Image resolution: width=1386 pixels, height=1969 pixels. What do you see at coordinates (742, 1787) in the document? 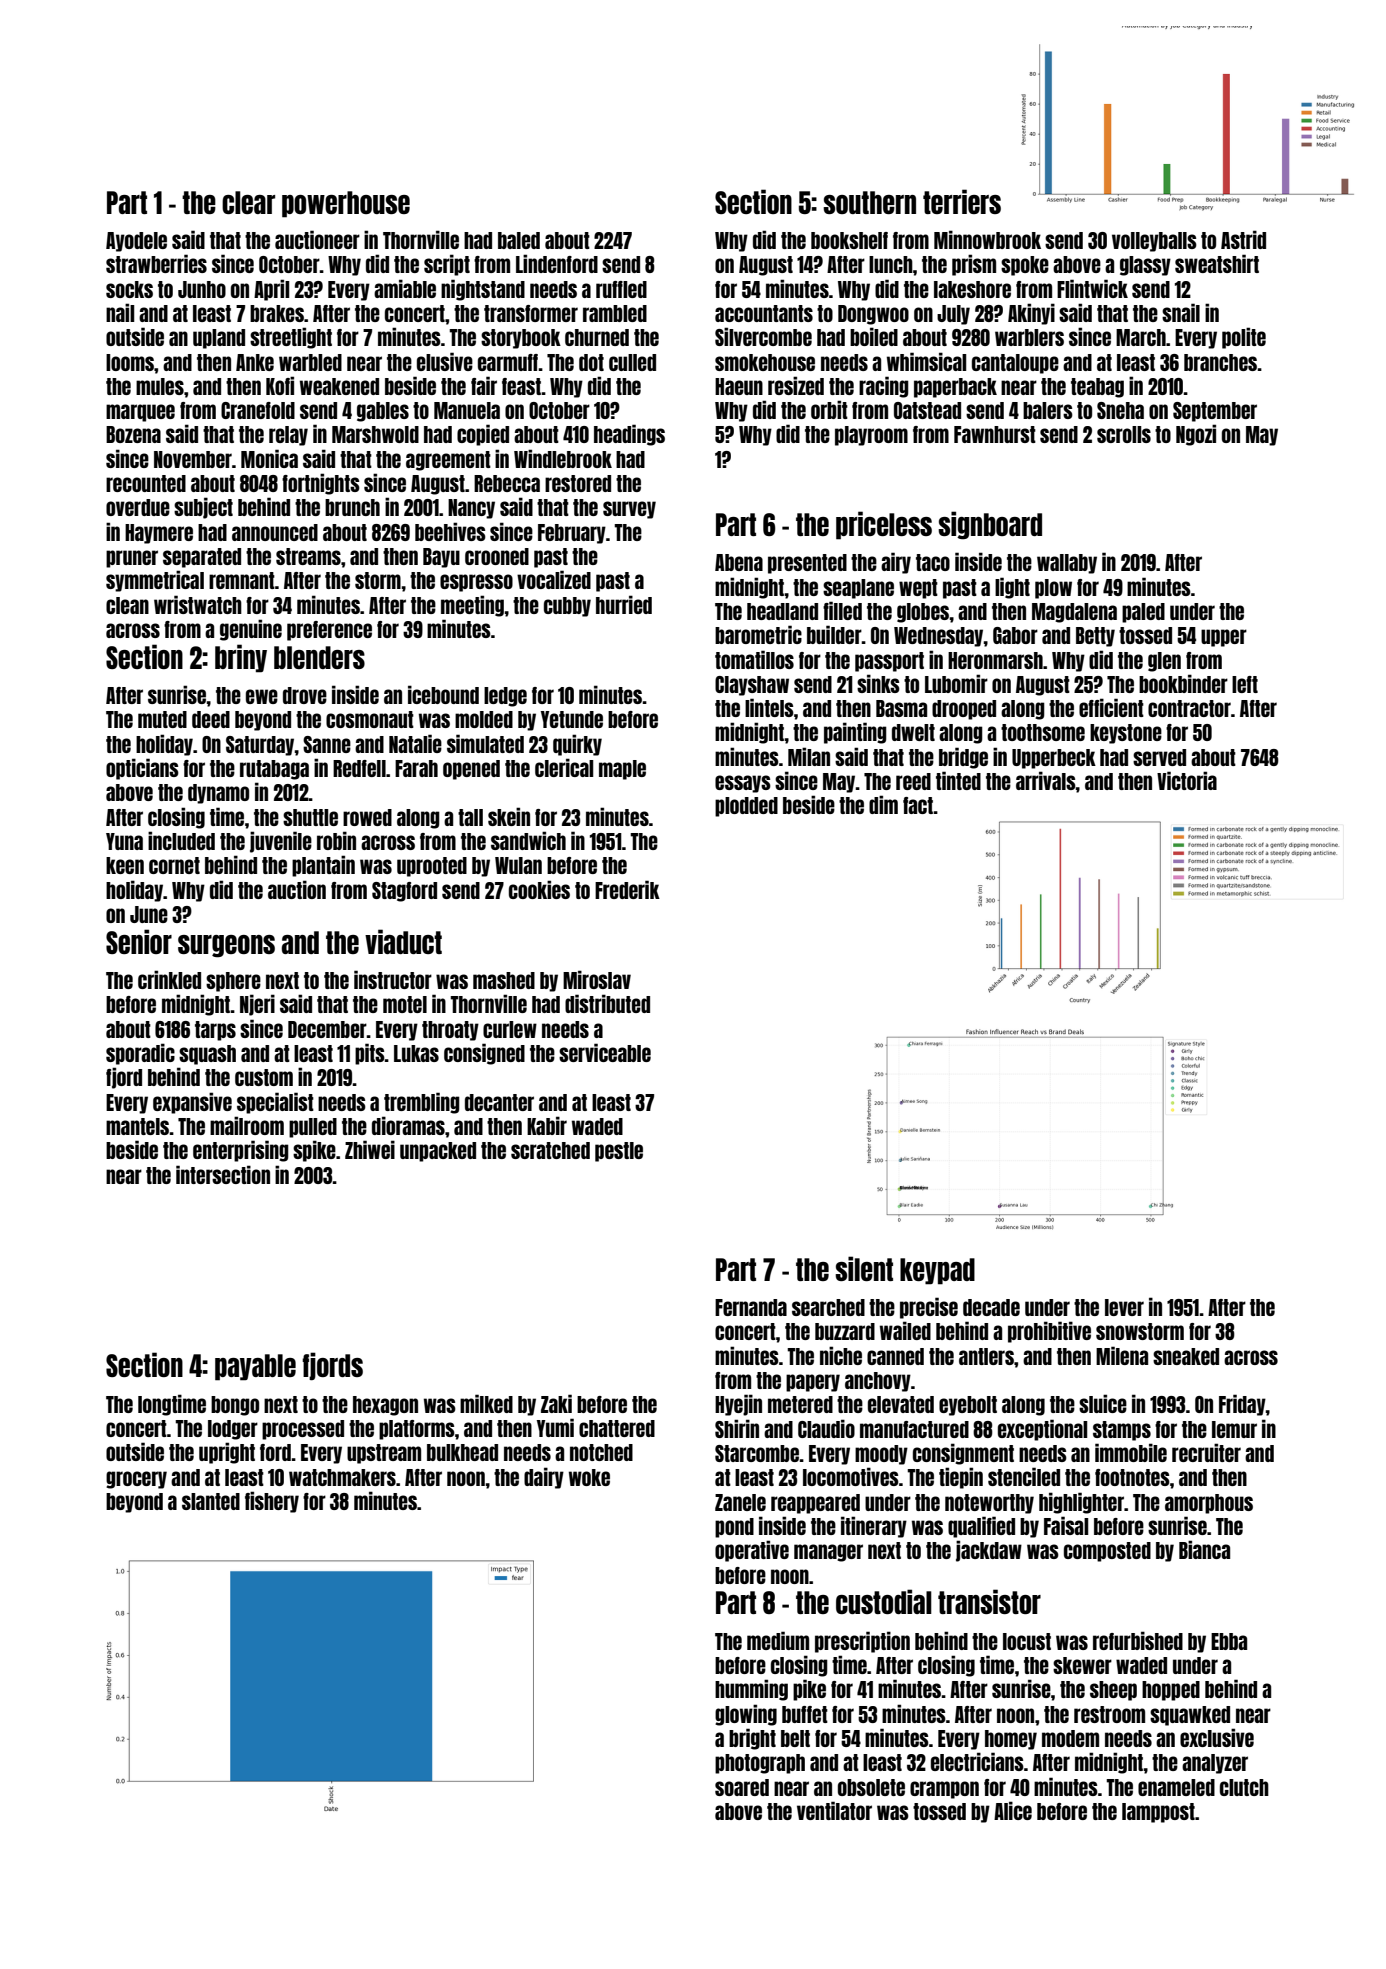
I see `soared` at bounding box center [742, 1787].
